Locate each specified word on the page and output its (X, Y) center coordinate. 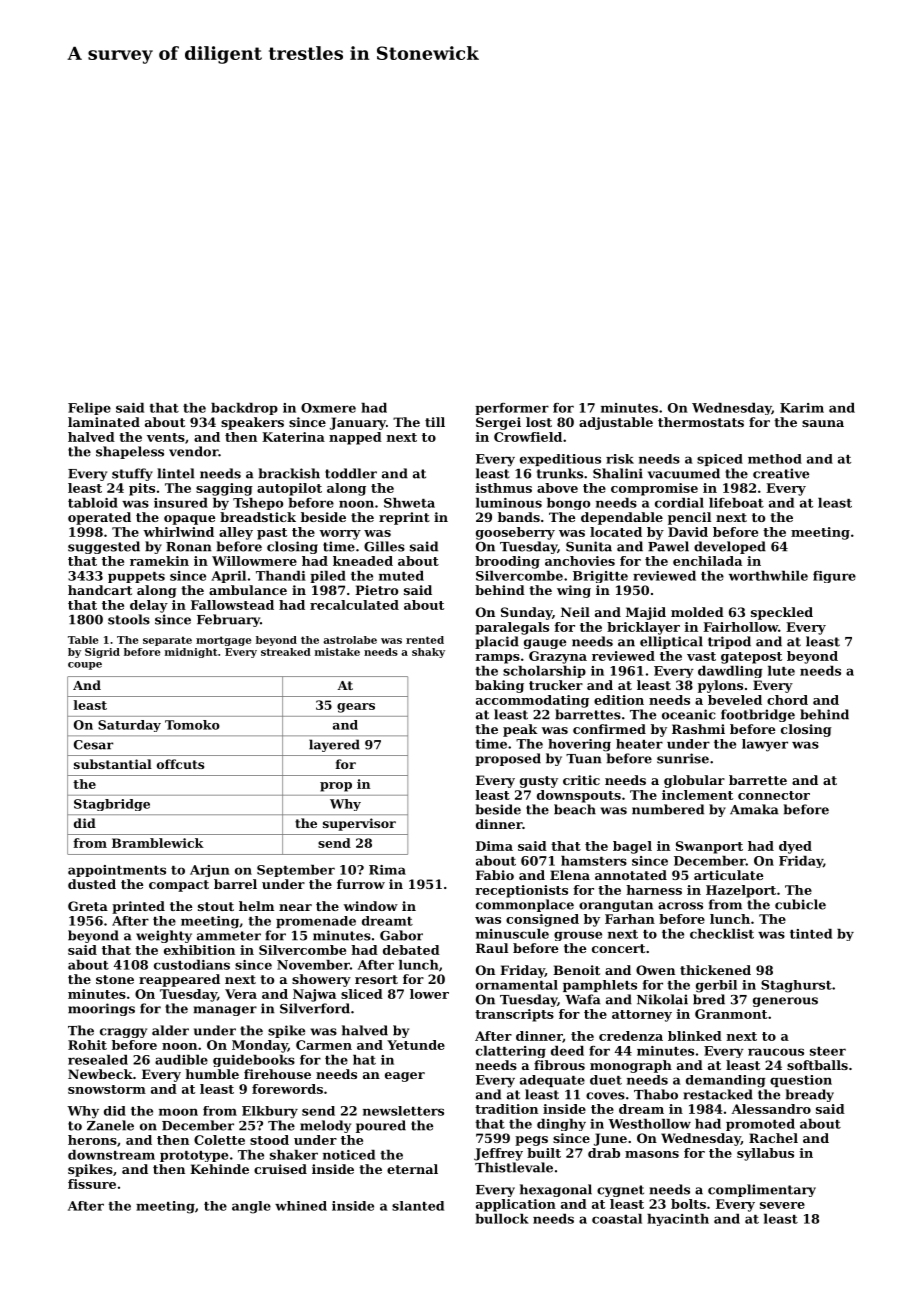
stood (269, 1140)
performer (512, 409)
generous (785, 1002)
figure (834, 577)
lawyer (765, 745)
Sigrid (102, 653)
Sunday (526, 613)
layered (334, 745)
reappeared (179, 980)
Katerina (293, 437)
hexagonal (556, 1190)
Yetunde (416, 1045)
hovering (579, 745)
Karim (802, 408)
